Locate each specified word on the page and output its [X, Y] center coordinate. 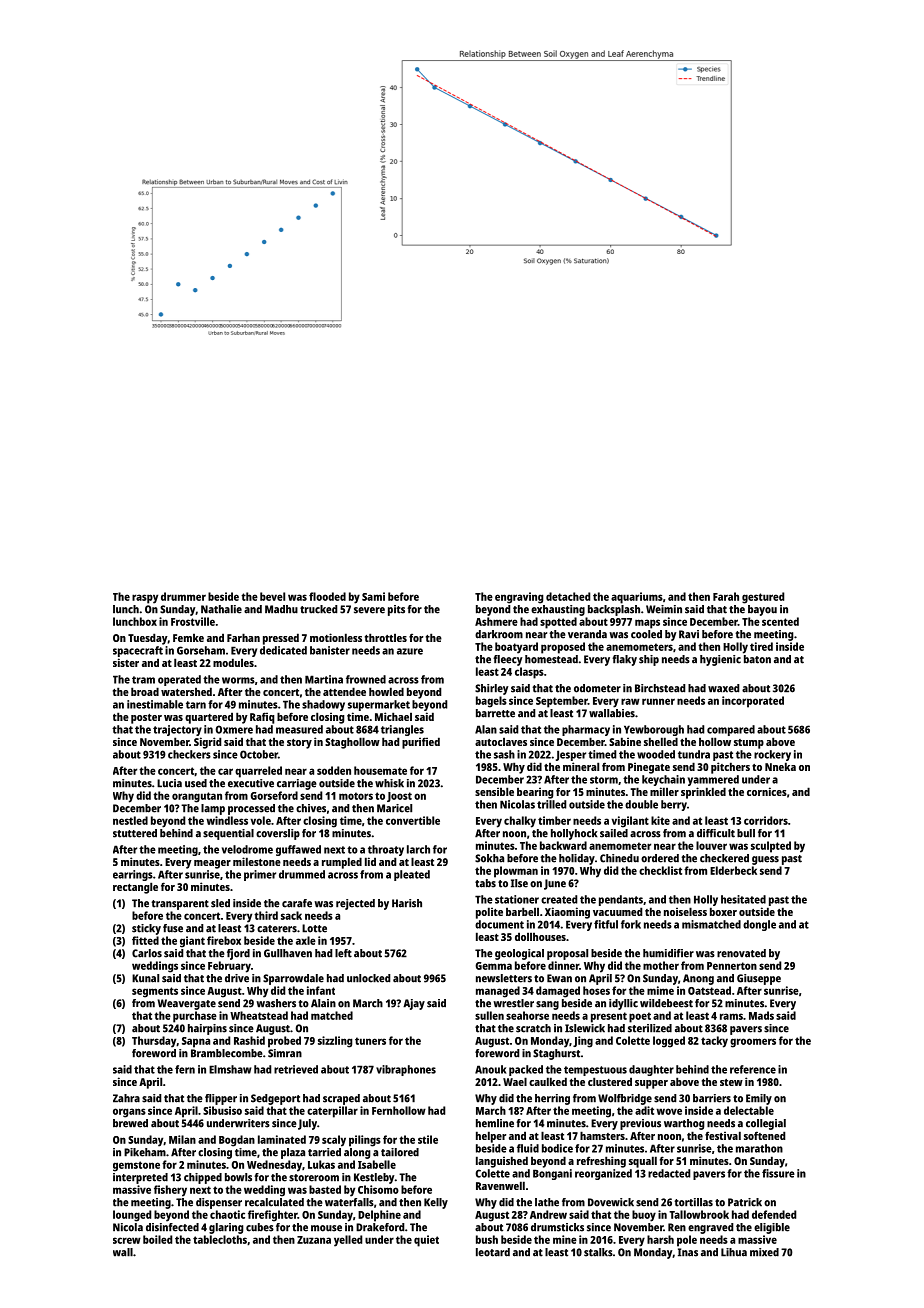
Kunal [145, 978]
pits [396, 610]
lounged [132, 1216]
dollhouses [540, 936]
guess [765, 860]
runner [658, 701]
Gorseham [201, 650]
